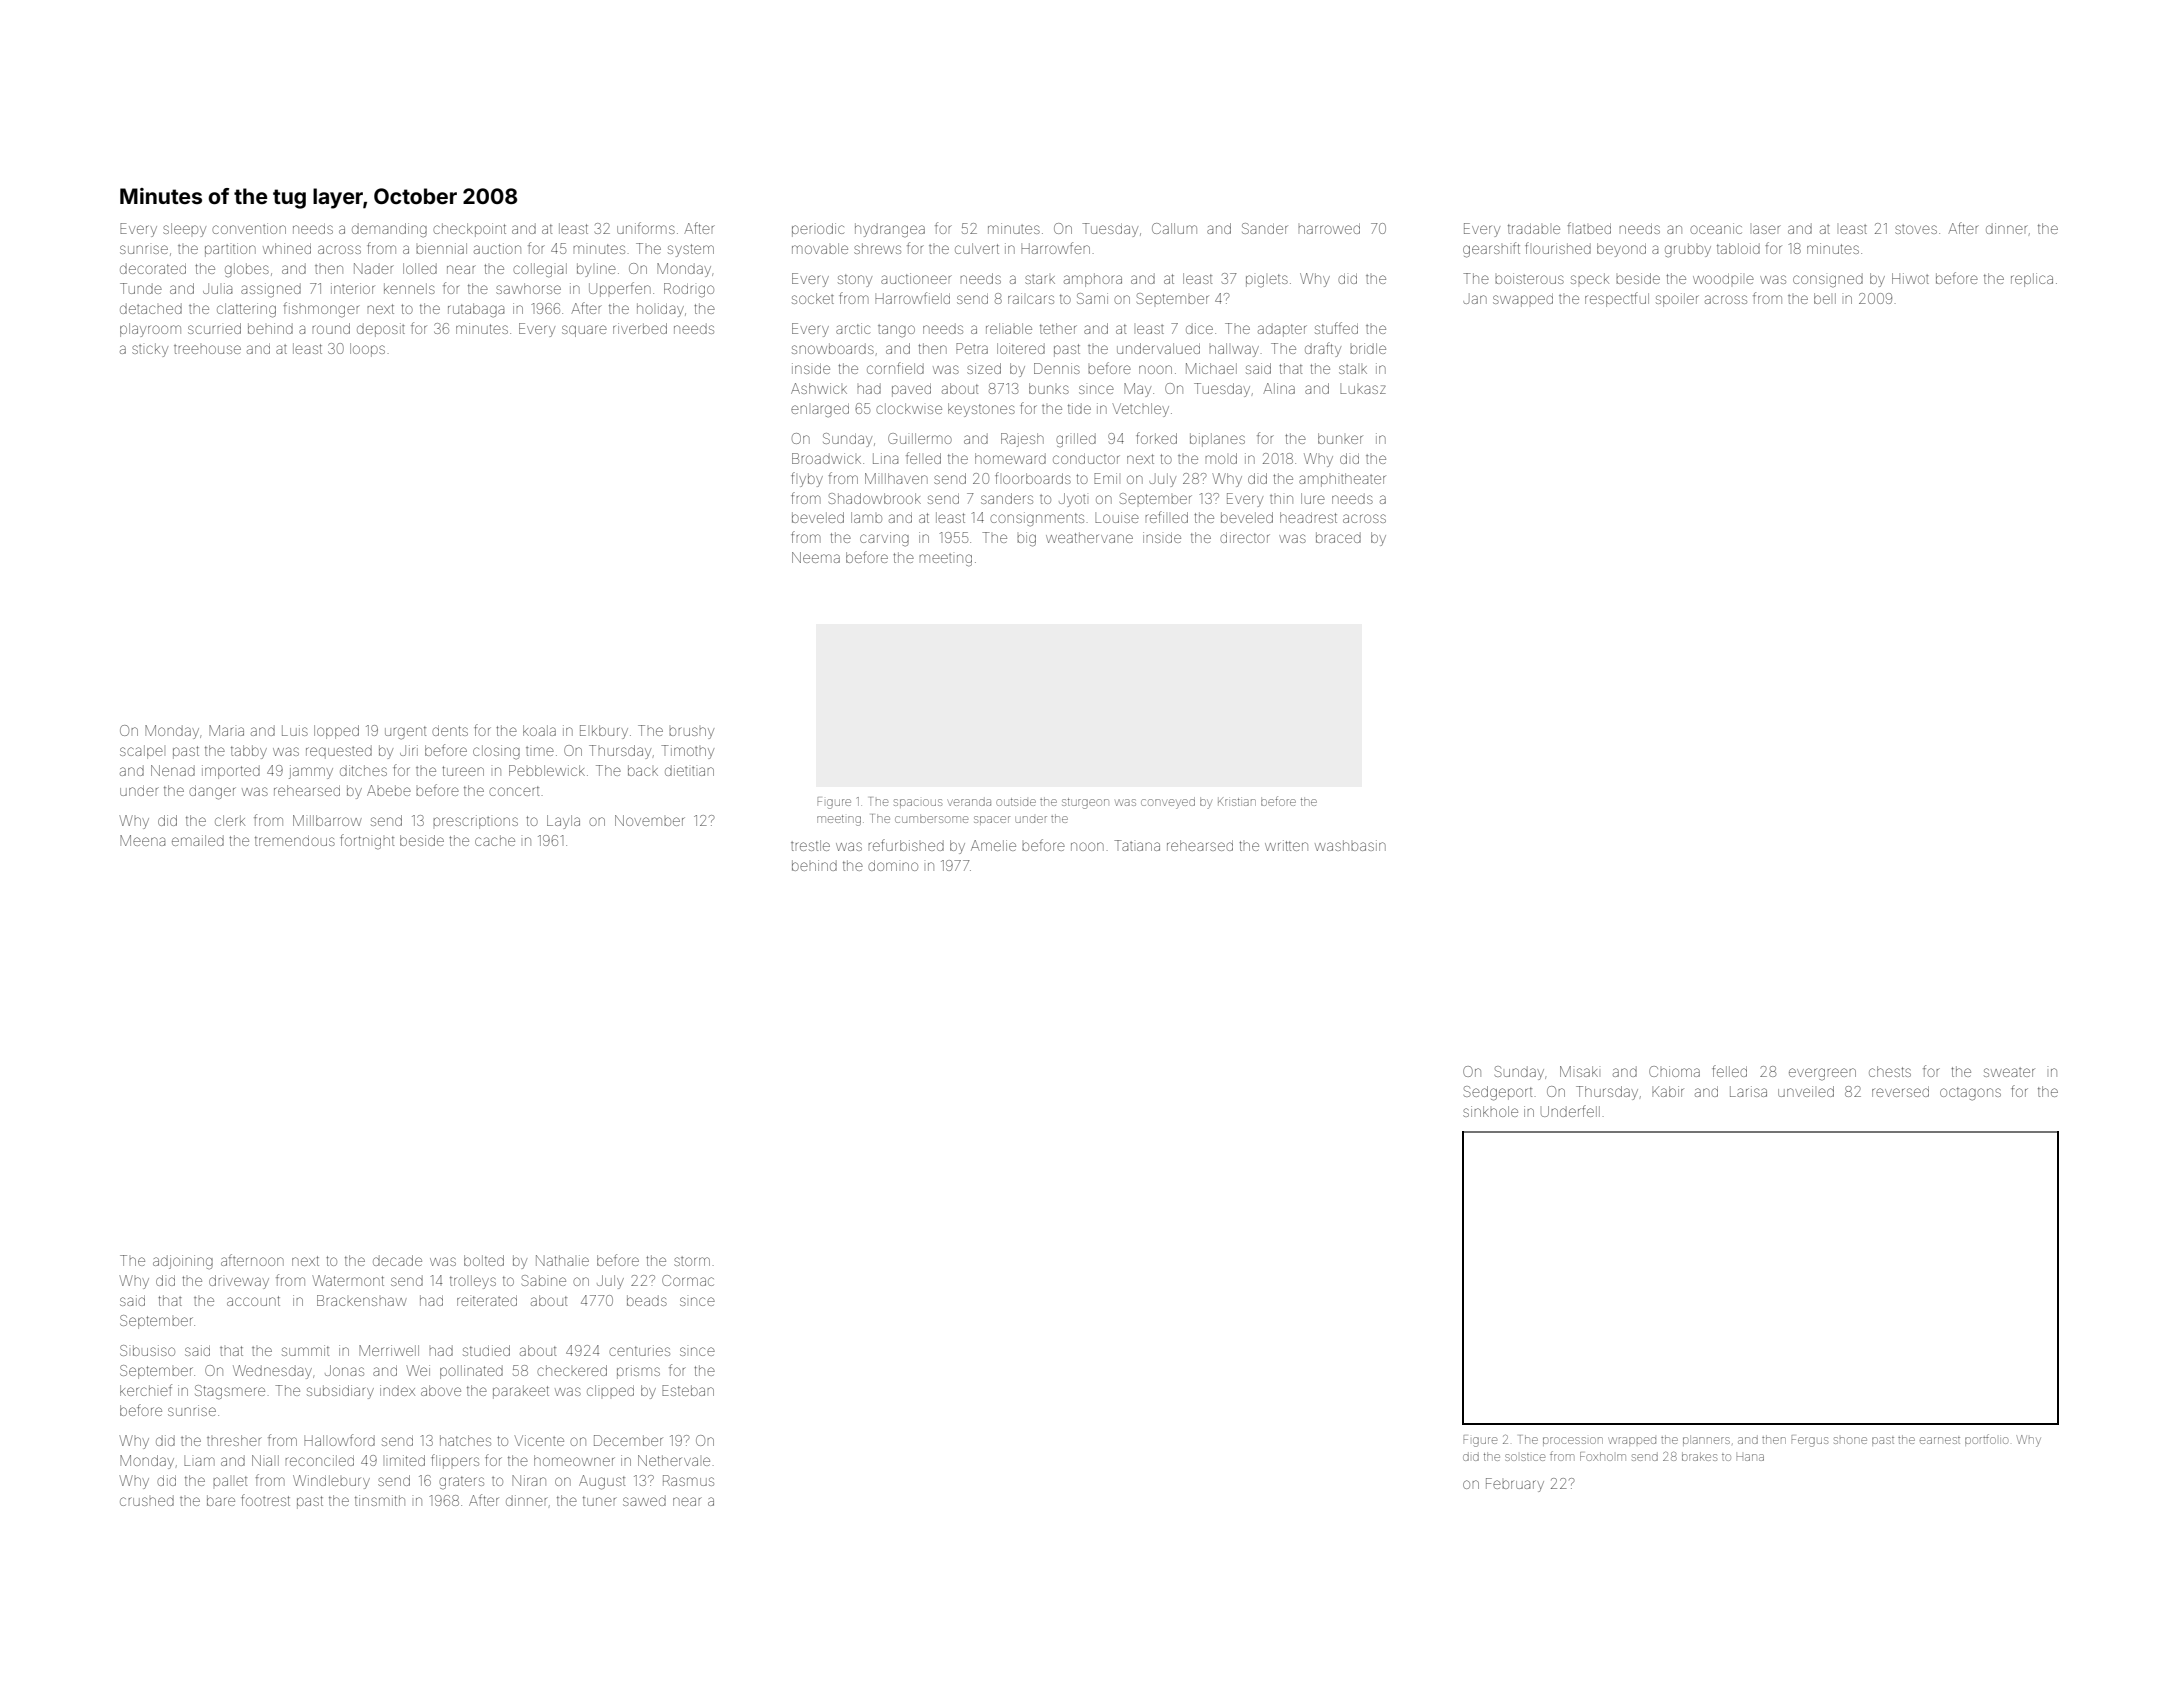 The image size is (2178, 1683). What do you see at coordinates (813, 298) in the page?
I see `socket` at bounding box center [813, 298].
